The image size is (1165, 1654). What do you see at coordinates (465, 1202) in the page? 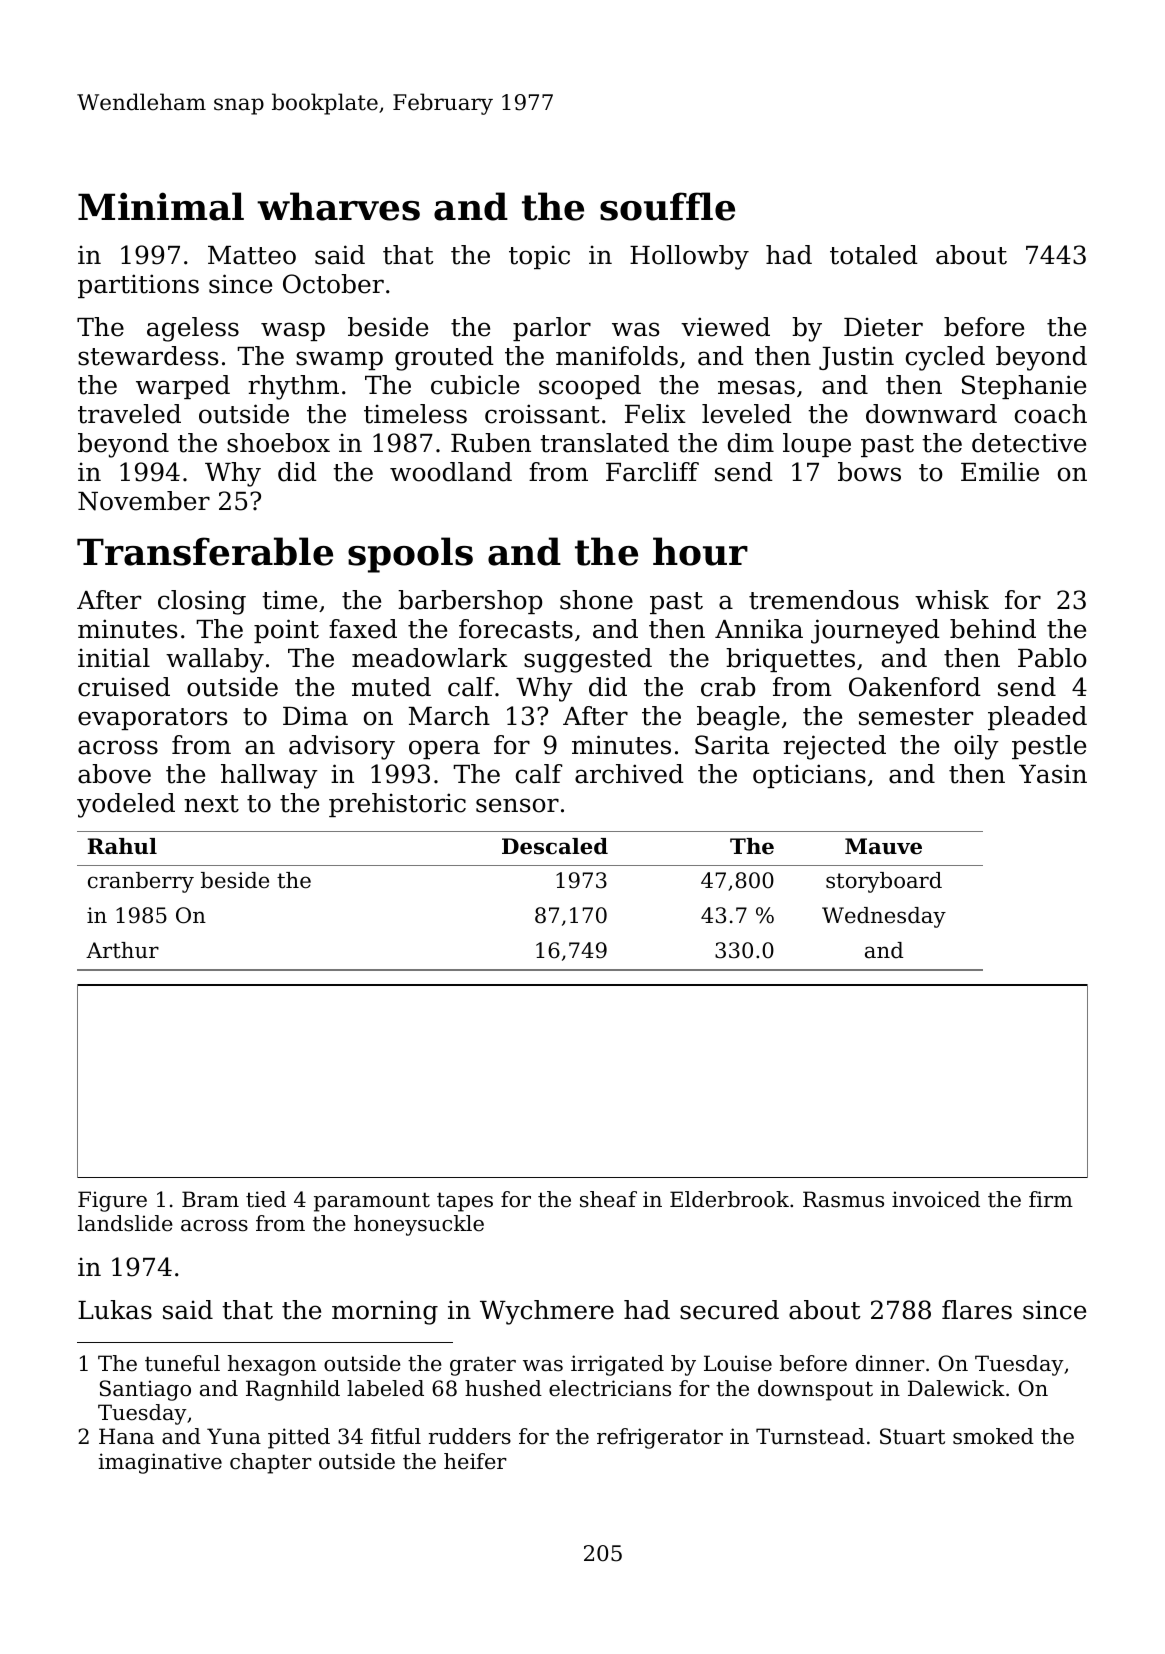
I see `tapes` at bounding box center [465, 1202].
